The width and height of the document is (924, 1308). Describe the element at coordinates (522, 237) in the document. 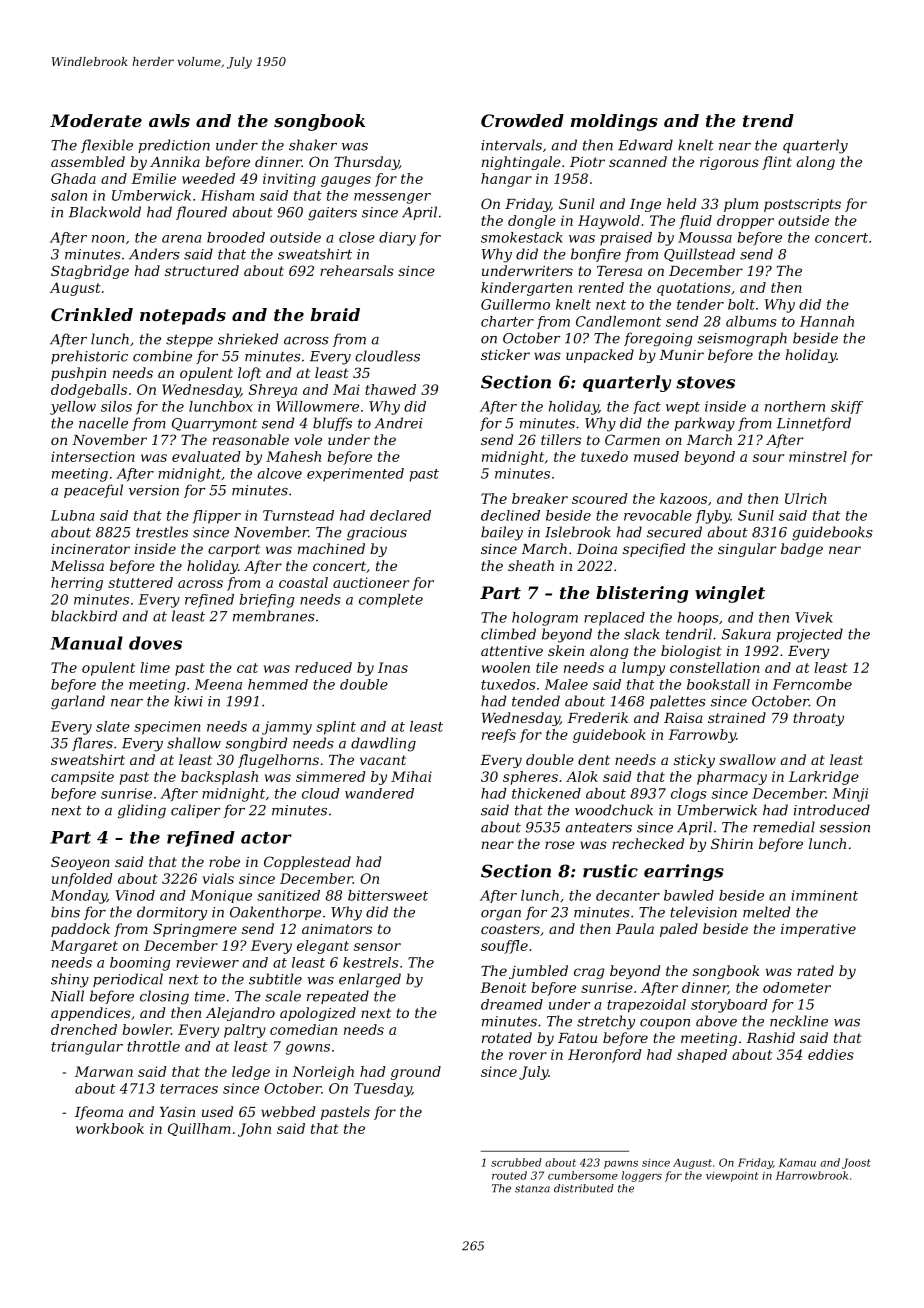

I see `smokestack` at that location.
